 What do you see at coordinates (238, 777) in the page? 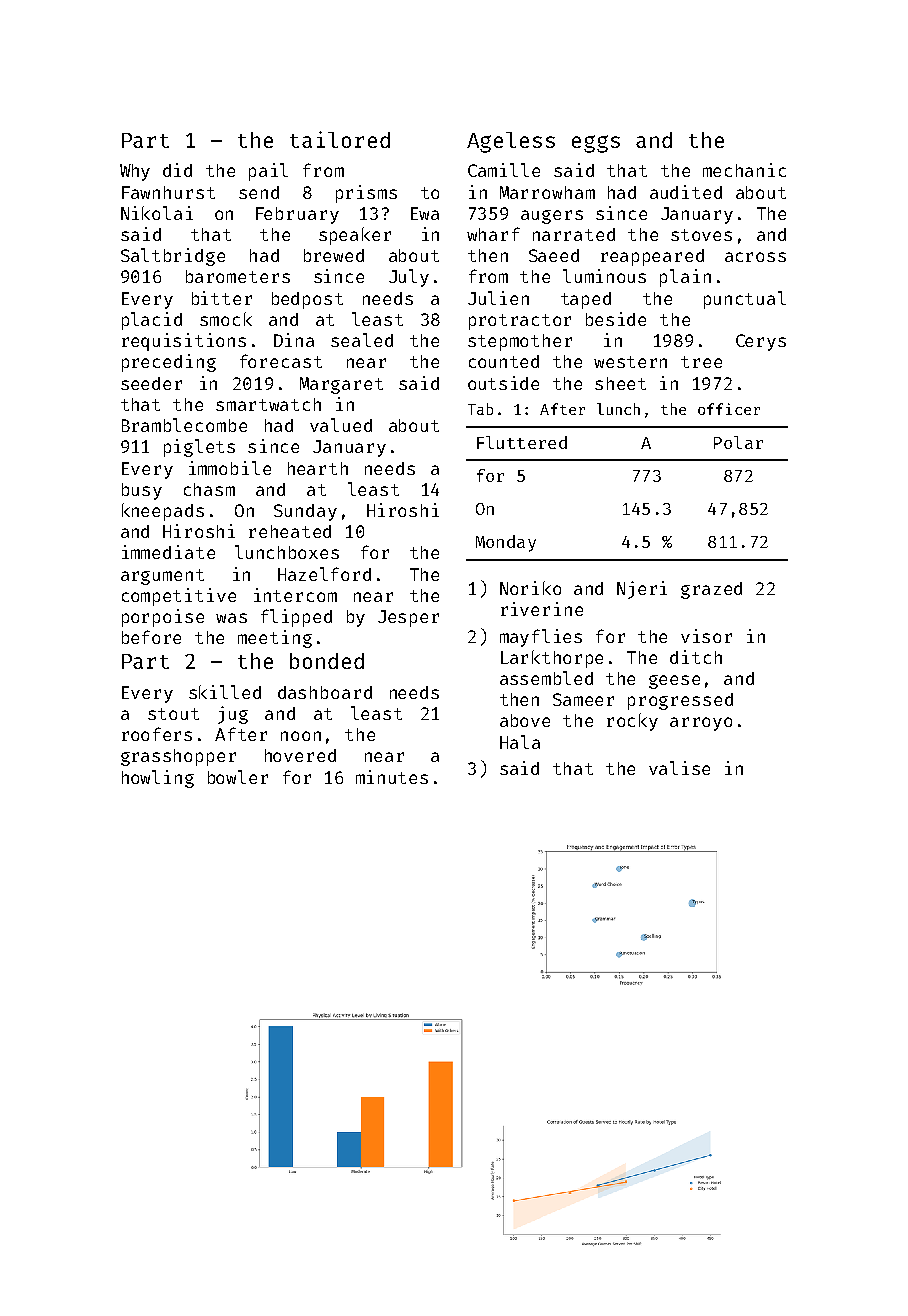
I see `bowler` at bounding box center [238, 777].
